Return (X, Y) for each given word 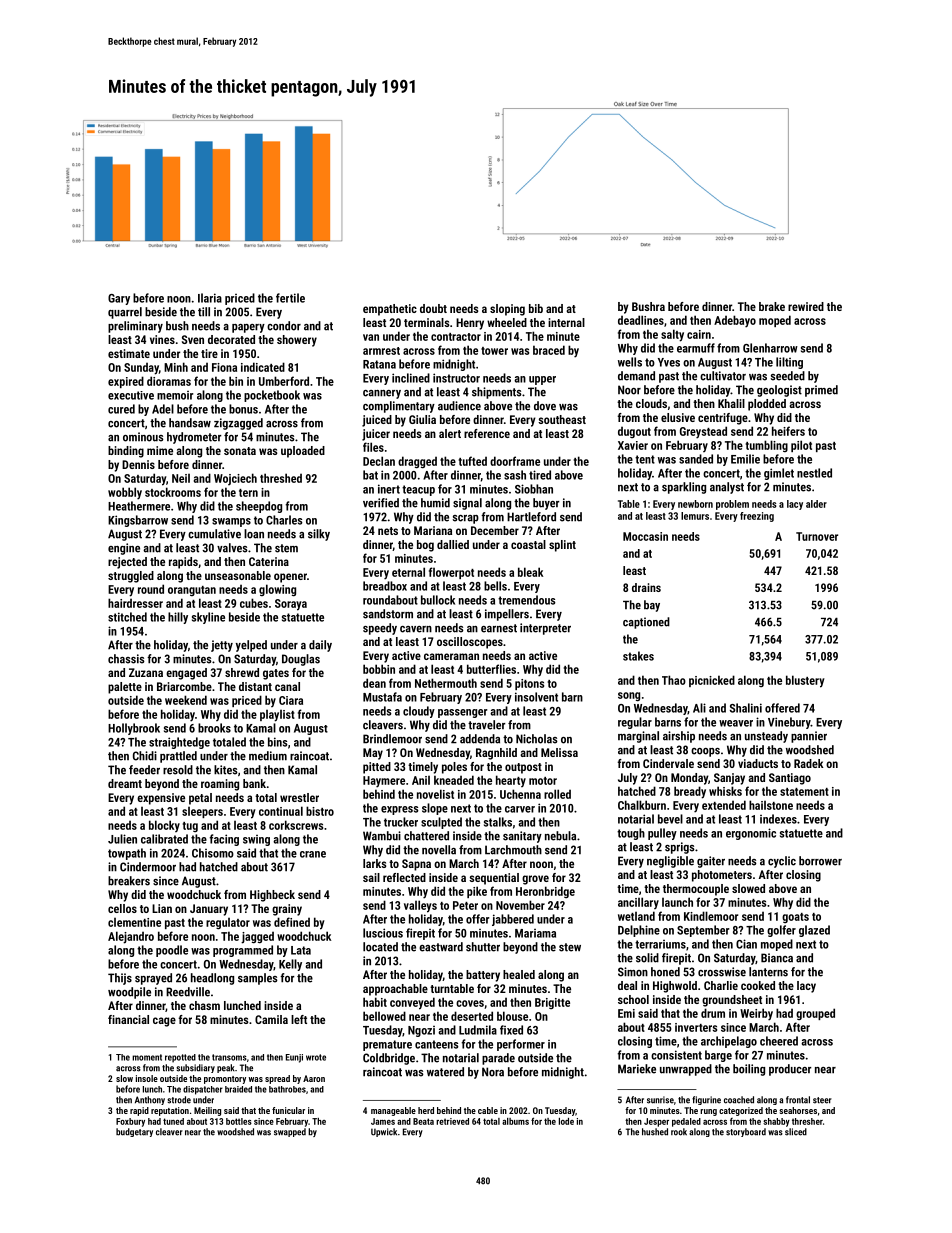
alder (816, 504)
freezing (757, 517)
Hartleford (531, 517)
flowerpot (451, 573)
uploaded (303, 452)
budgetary (134, 1132)
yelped (251, 646)
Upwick (384, 1132)
